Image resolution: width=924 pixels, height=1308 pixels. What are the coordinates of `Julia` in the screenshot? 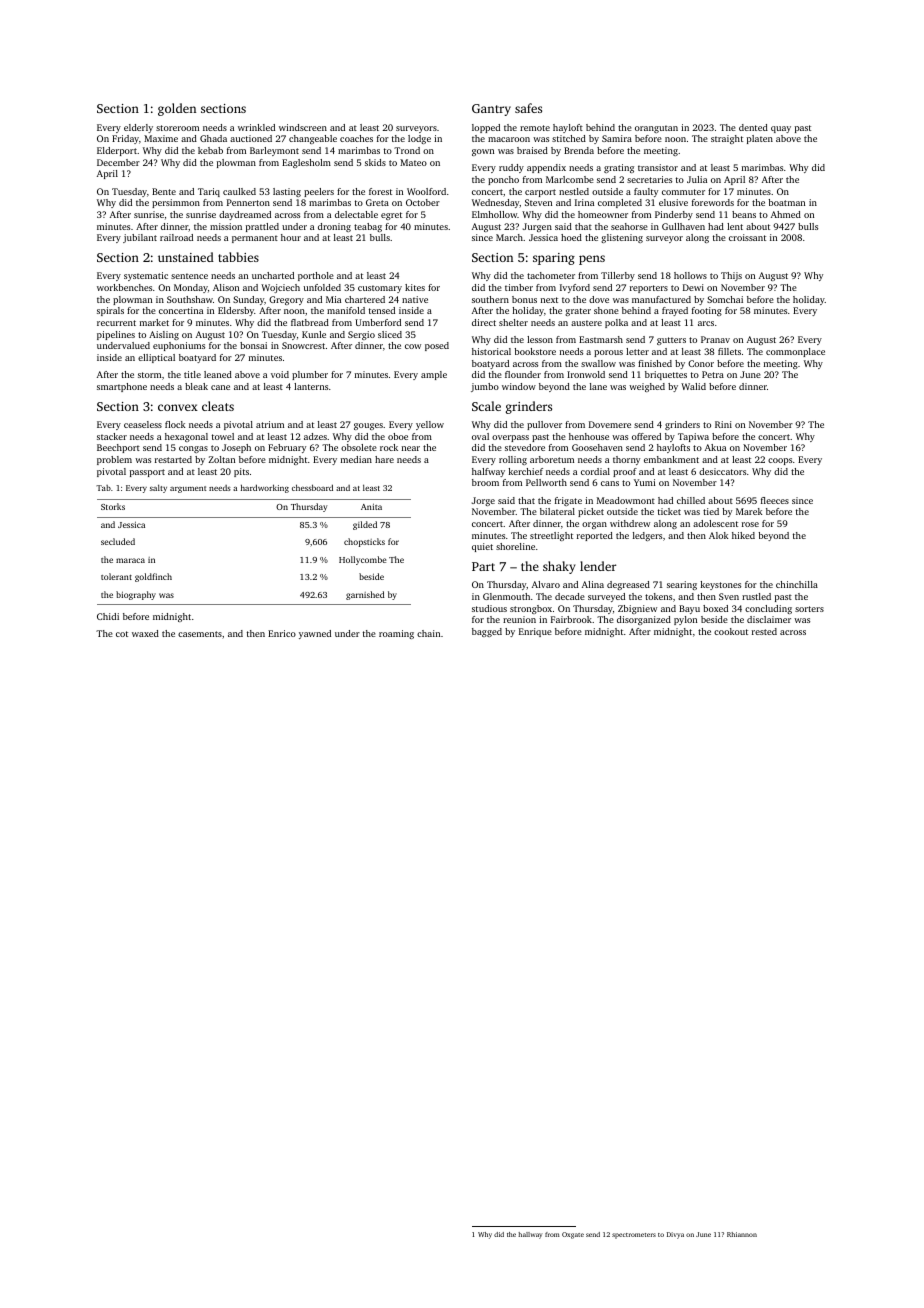 It's located at (697, 179).
